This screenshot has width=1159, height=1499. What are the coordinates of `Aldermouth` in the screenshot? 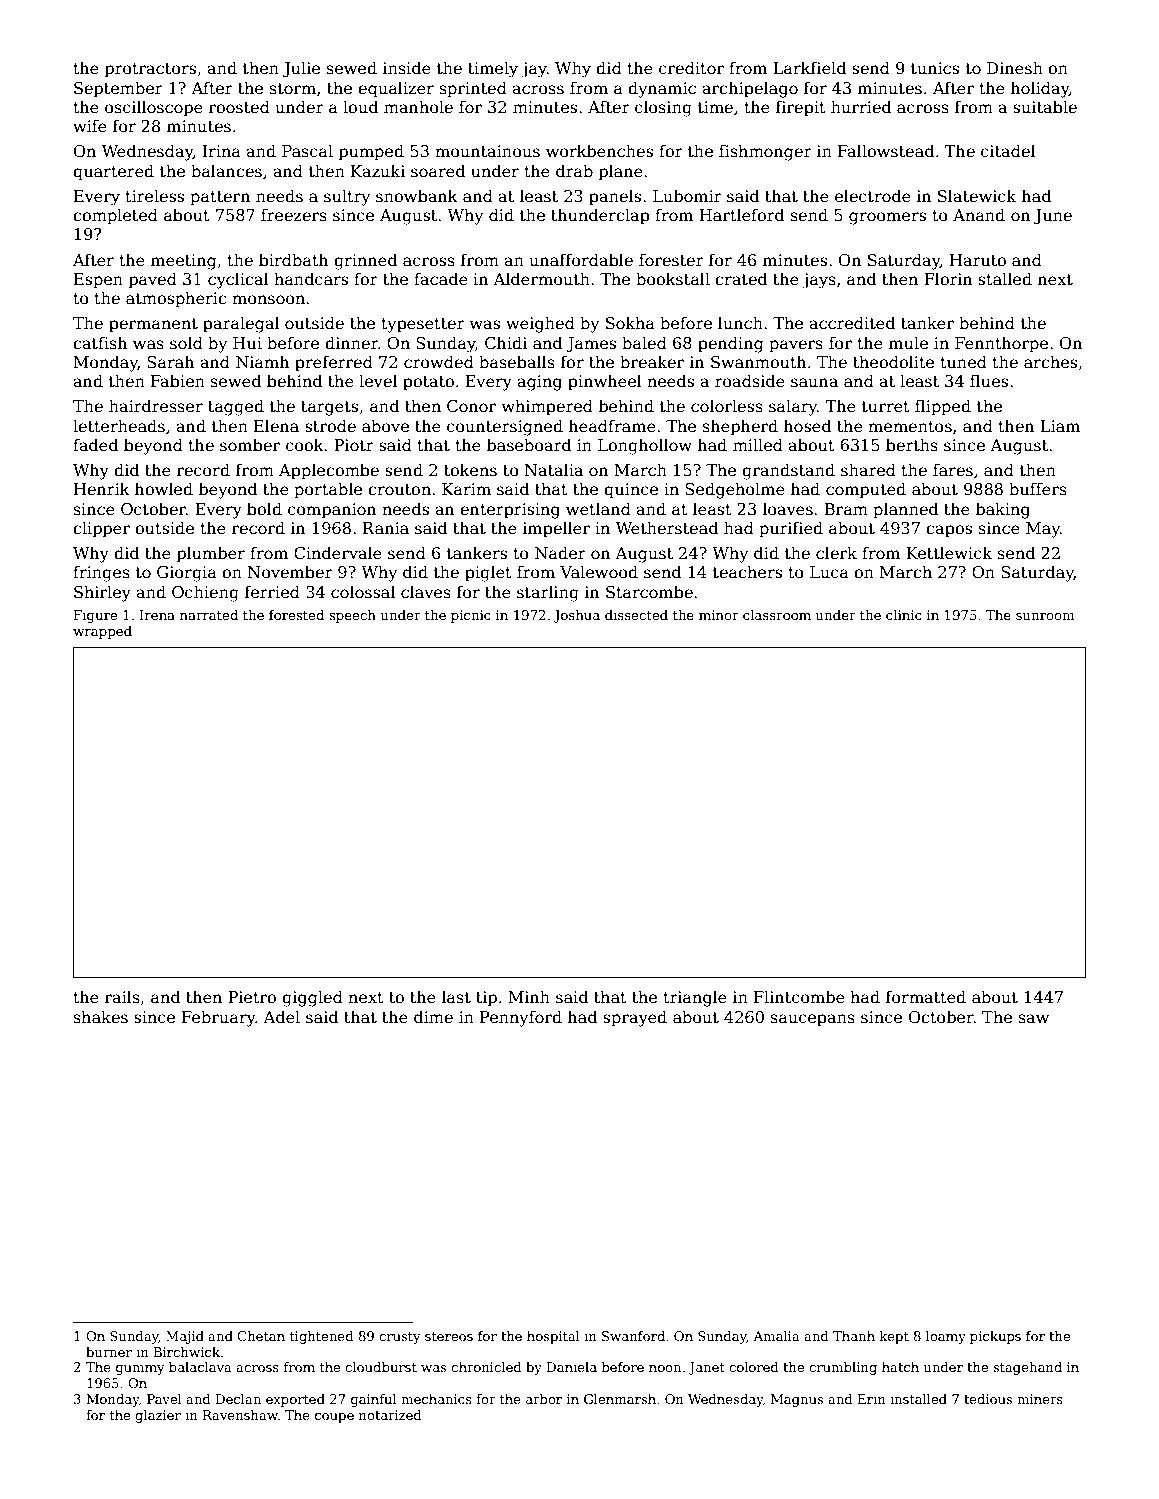 It's located at (541, 279).
